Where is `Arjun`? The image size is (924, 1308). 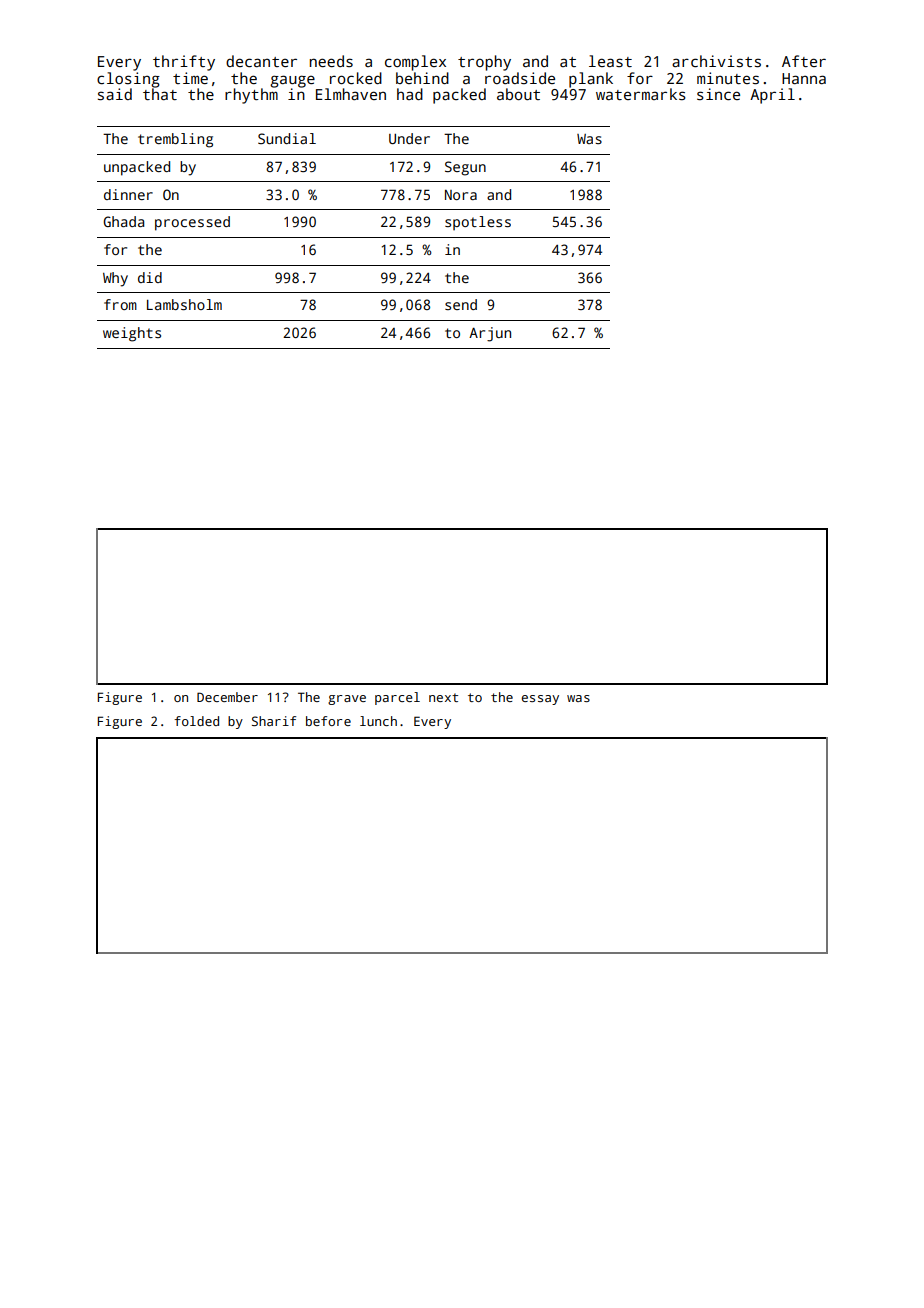
Arjun is located at coordinates (490, 334).
